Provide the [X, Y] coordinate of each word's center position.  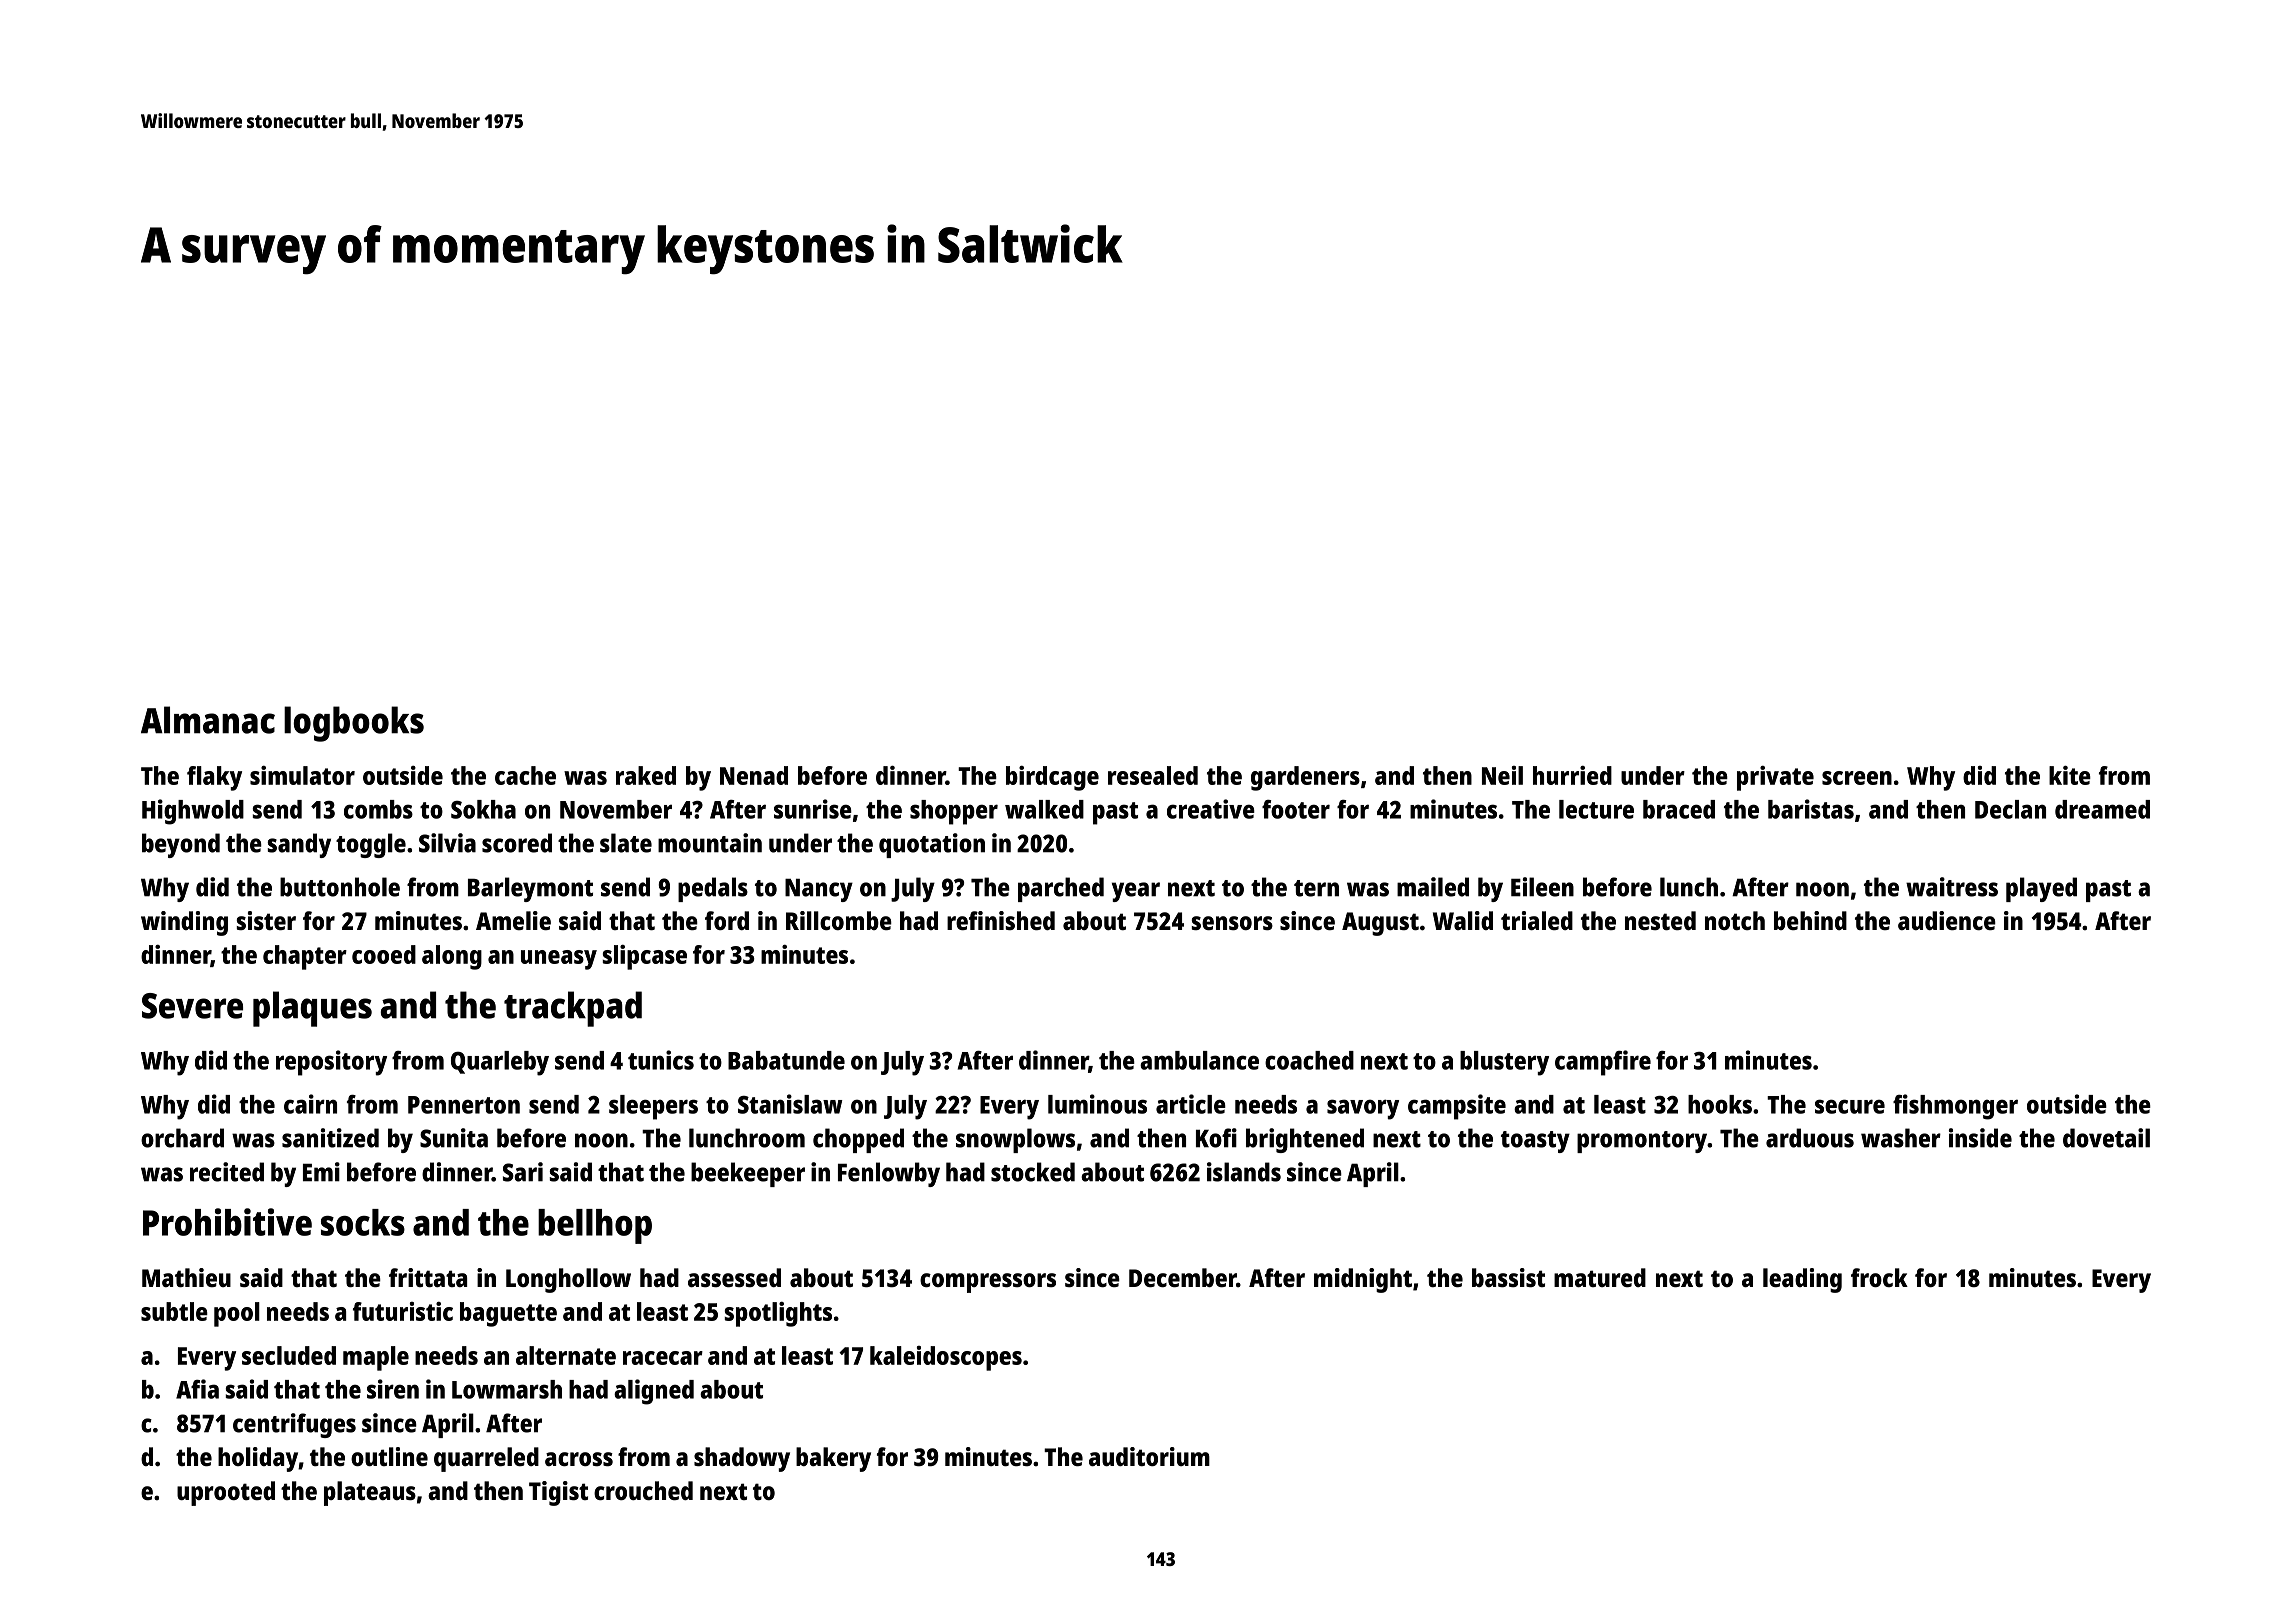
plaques [312, 1009]
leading [1802, 1280]
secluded [289, 1355]
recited [227, 1172]
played [2041, 889]
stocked [1033, 1172]
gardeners [1305, 778]
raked [646, 775]
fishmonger [1955, 1107]
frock [1879, 1277]
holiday [258, 1459]
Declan [2010, 809]
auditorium [1149, 1456]
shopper [954, 812]
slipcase [645, 957]
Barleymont [530, 889]
